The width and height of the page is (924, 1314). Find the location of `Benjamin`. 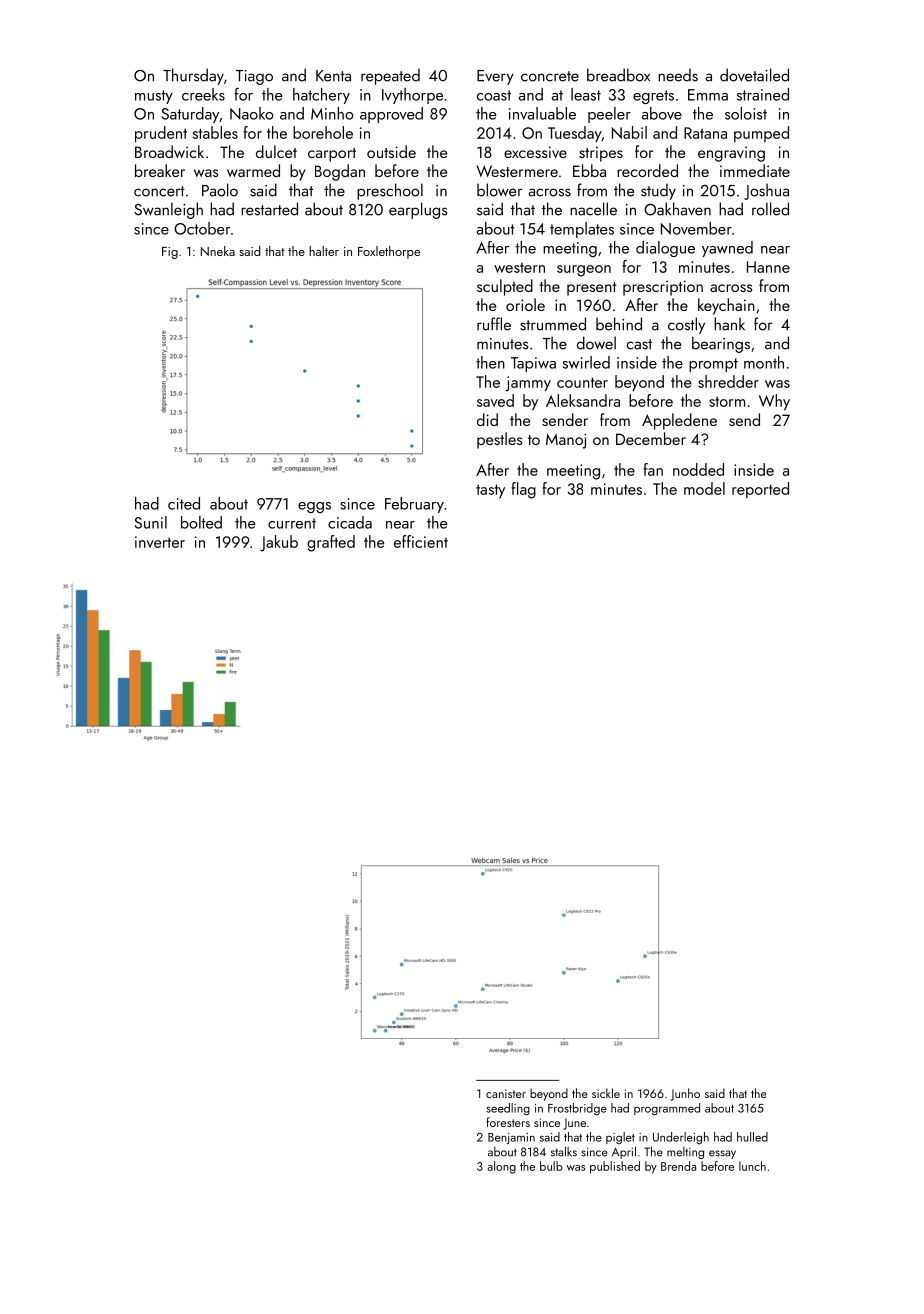

Benjamin is located at coordinates (511, 1138).
